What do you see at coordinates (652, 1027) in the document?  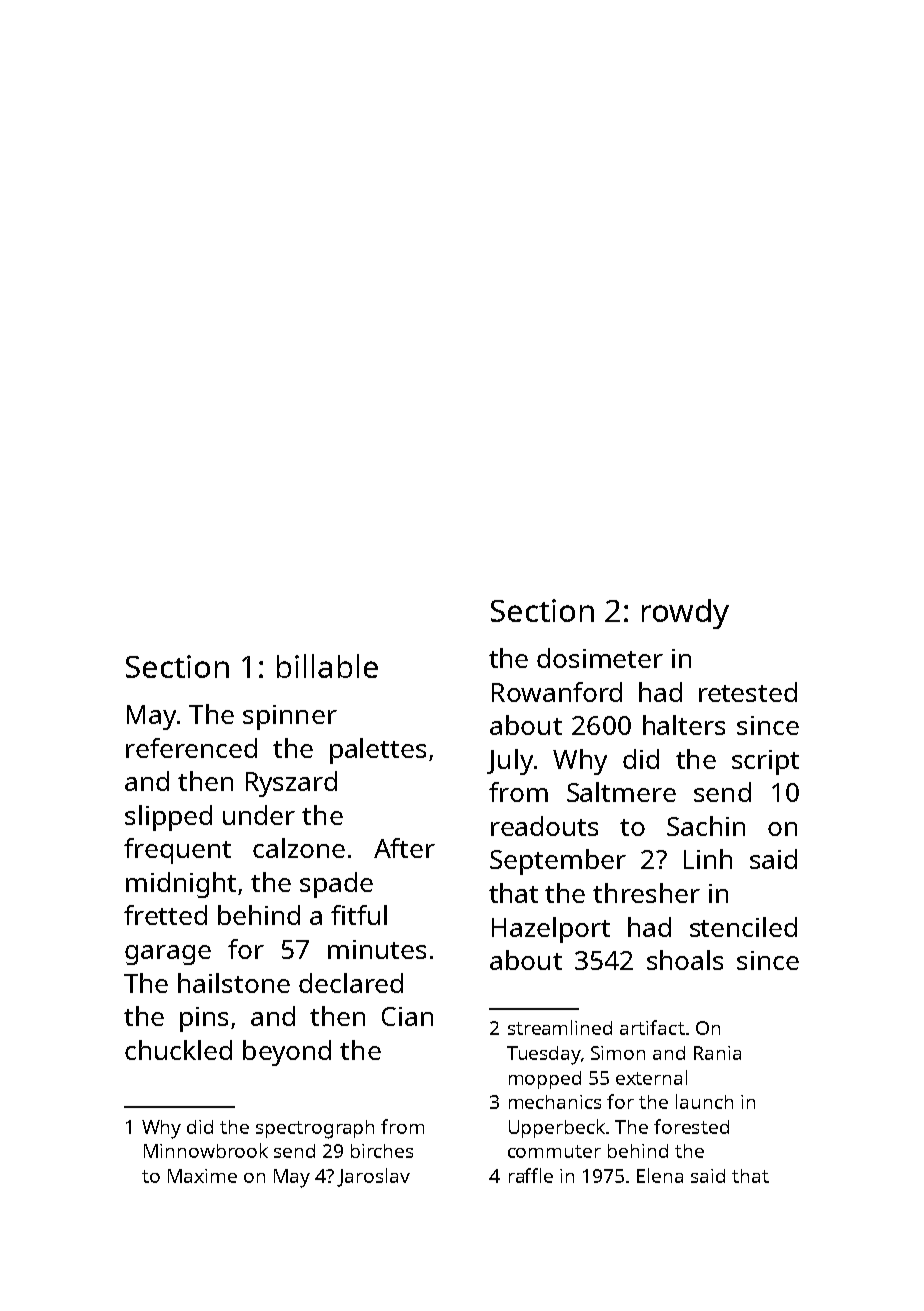 I see `artifact` at bounding box center [652, 1027].
